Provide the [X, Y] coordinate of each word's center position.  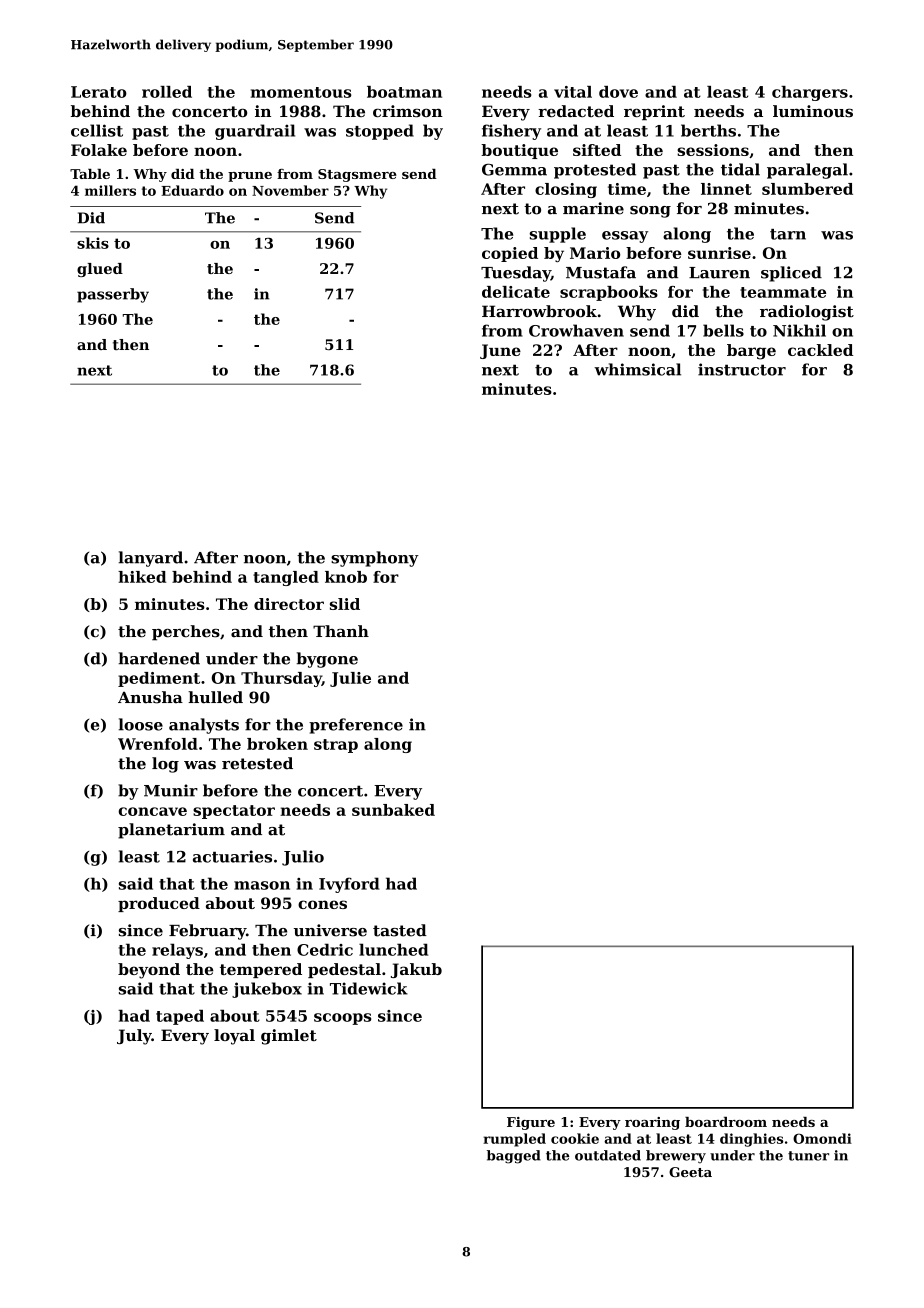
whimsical [637, 369]
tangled [286, 578]
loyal [234, 1037]
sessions [713, 150]
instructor [742, 369]
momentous [301, 92]
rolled [167, 92]
